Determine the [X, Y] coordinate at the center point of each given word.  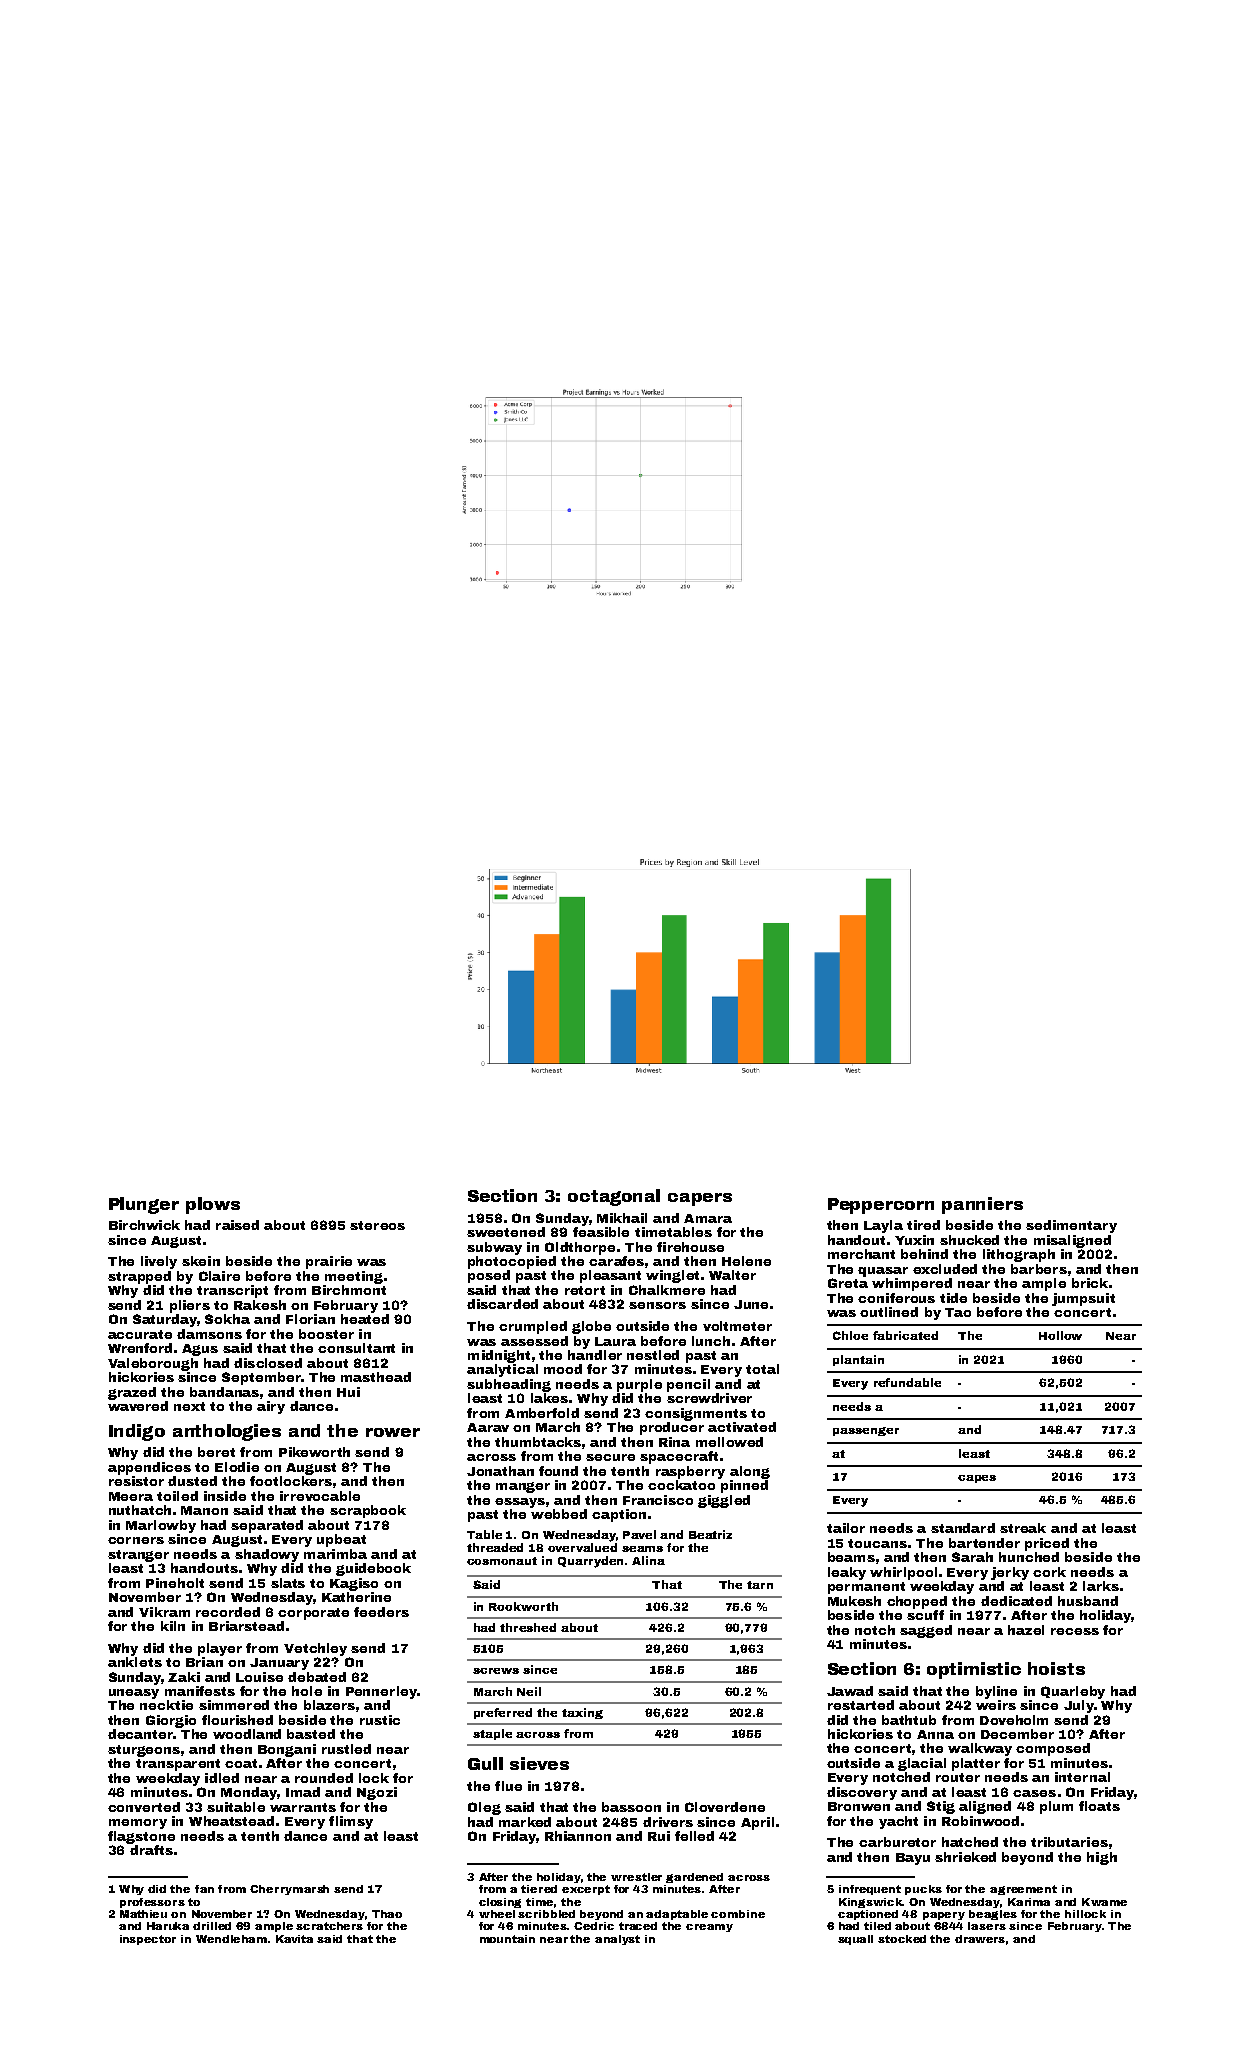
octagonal [614, 1197]
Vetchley [315, 1649]
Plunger [144, 1205]
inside [225, 1496]
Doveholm [1014, 1720]
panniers [982, 1205]
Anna [935, 1734]
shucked [969, 1240]
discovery [862, 1793]
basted [311, 1734]
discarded [502, 1304]
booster [326, 1334]
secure [610, 1457]
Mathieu [143, 1914]
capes [977, 1479]
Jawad [850, 1691]
